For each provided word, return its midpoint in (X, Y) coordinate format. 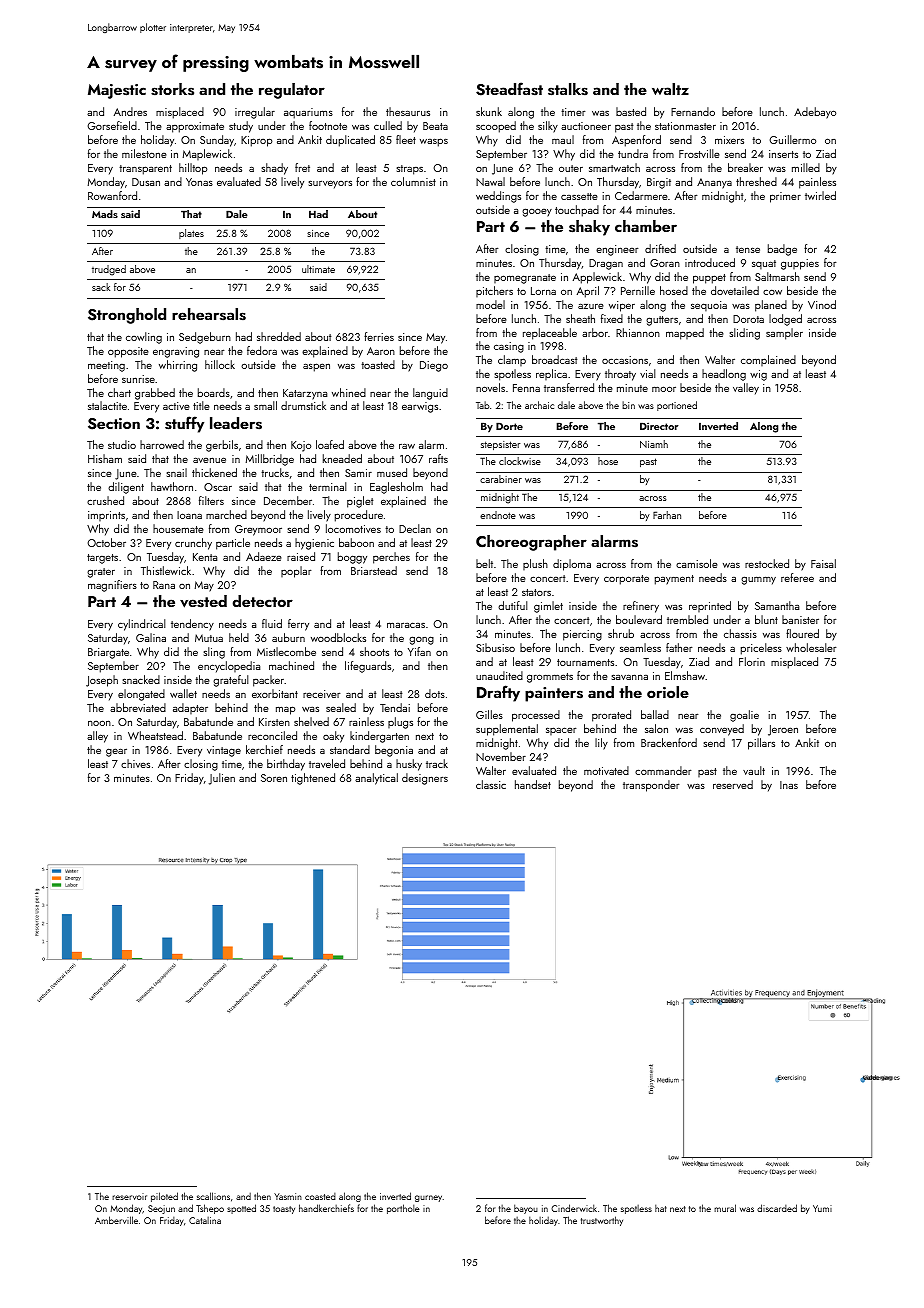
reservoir (129, 1196)
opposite (128, 352)
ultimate (318, 269)
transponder (651, 786)
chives (135, 763)
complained (768, 360)
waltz (670, 89)
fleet (406, 139)
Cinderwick (574, 1208)
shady (275, 169)
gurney (428, 1198)
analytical (376, 779)
